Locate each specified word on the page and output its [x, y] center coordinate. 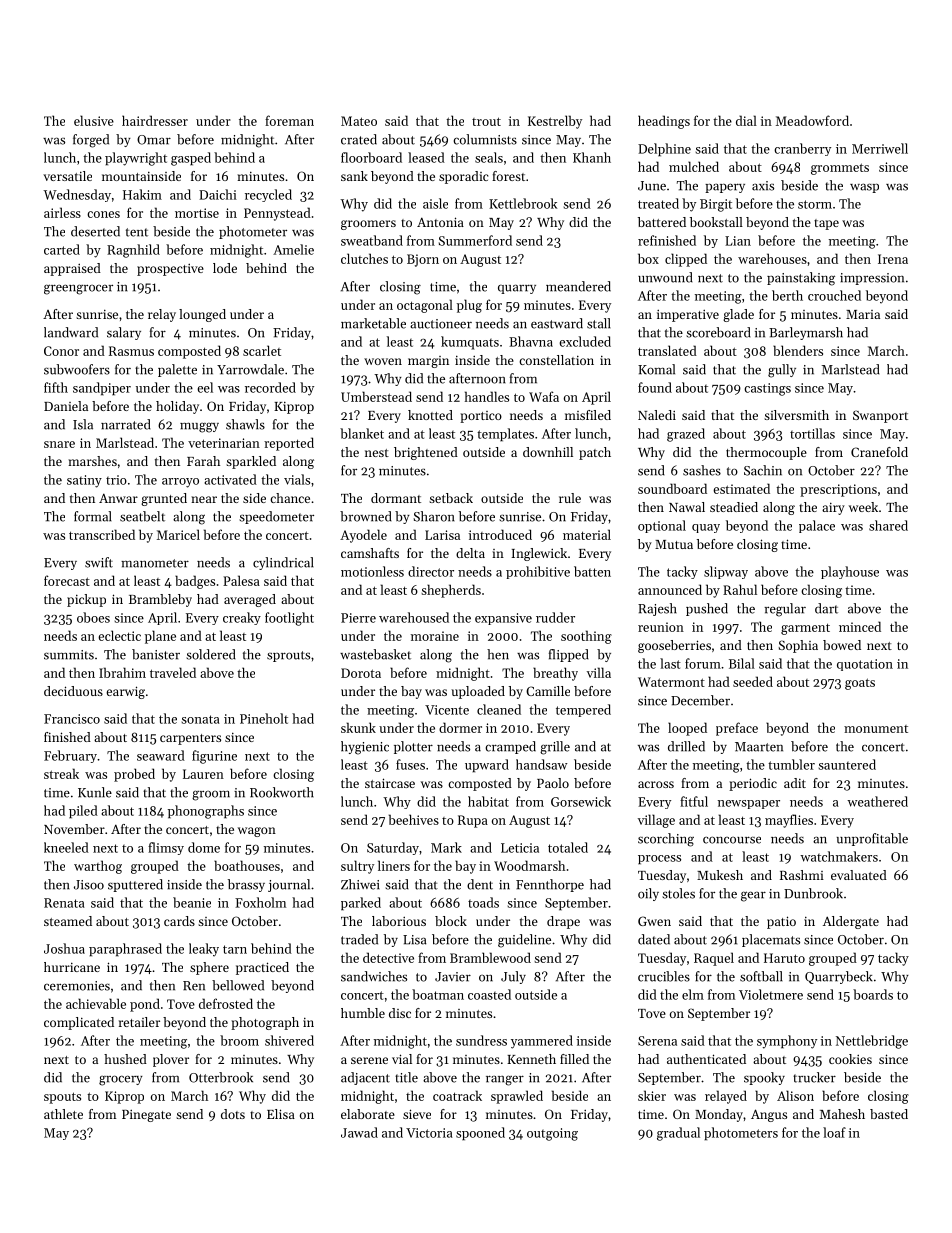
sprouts [288, 656]
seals [489, 157]
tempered [583, 710]
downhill [548, 452]
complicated [79, 1023]
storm [815, 204]
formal [93, 516]
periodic [753, 784]
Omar [154, 140]
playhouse [850, 572]
